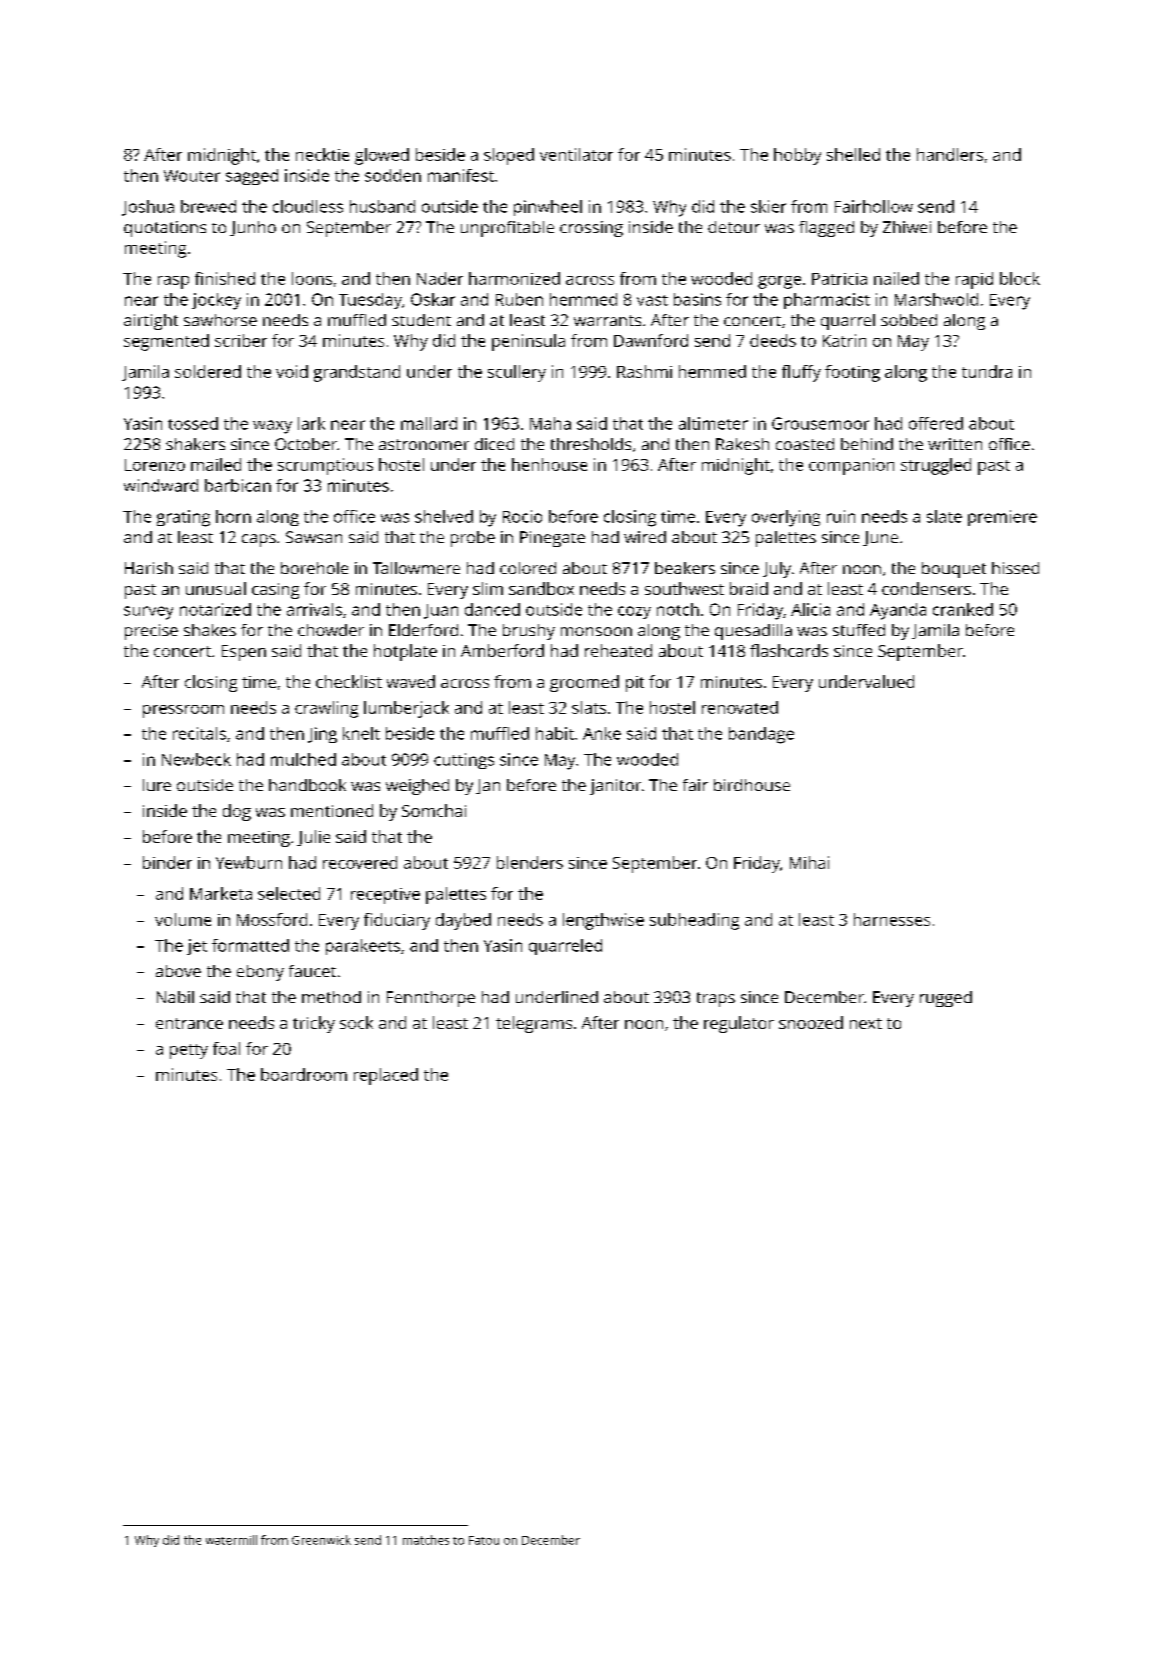  What do you see at coordinates (950, 154) in the screenshot?
I see `handlers` at bounding box center [950, 154].
